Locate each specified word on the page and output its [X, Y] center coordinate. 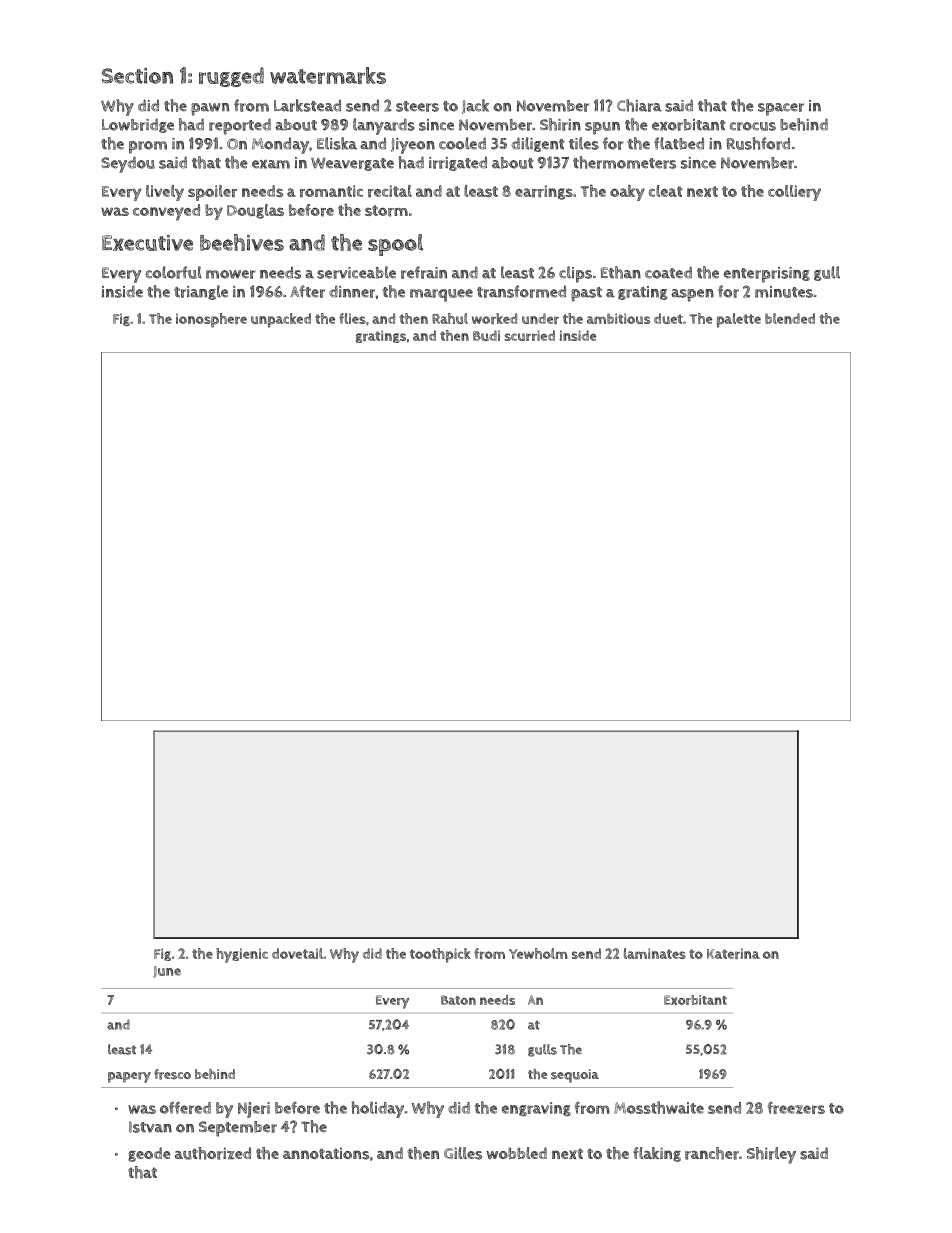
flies [352, 318]
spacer [781, 109]
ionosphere [211, 320]
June [167, 972]
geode [149, 1154]
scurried [530, 335]
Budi [486, 335]
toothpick [440, 955]
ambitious [618, 318]
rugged [231, 77]
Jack [475, 106]
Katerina [733, 953]
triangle [201, 292]
